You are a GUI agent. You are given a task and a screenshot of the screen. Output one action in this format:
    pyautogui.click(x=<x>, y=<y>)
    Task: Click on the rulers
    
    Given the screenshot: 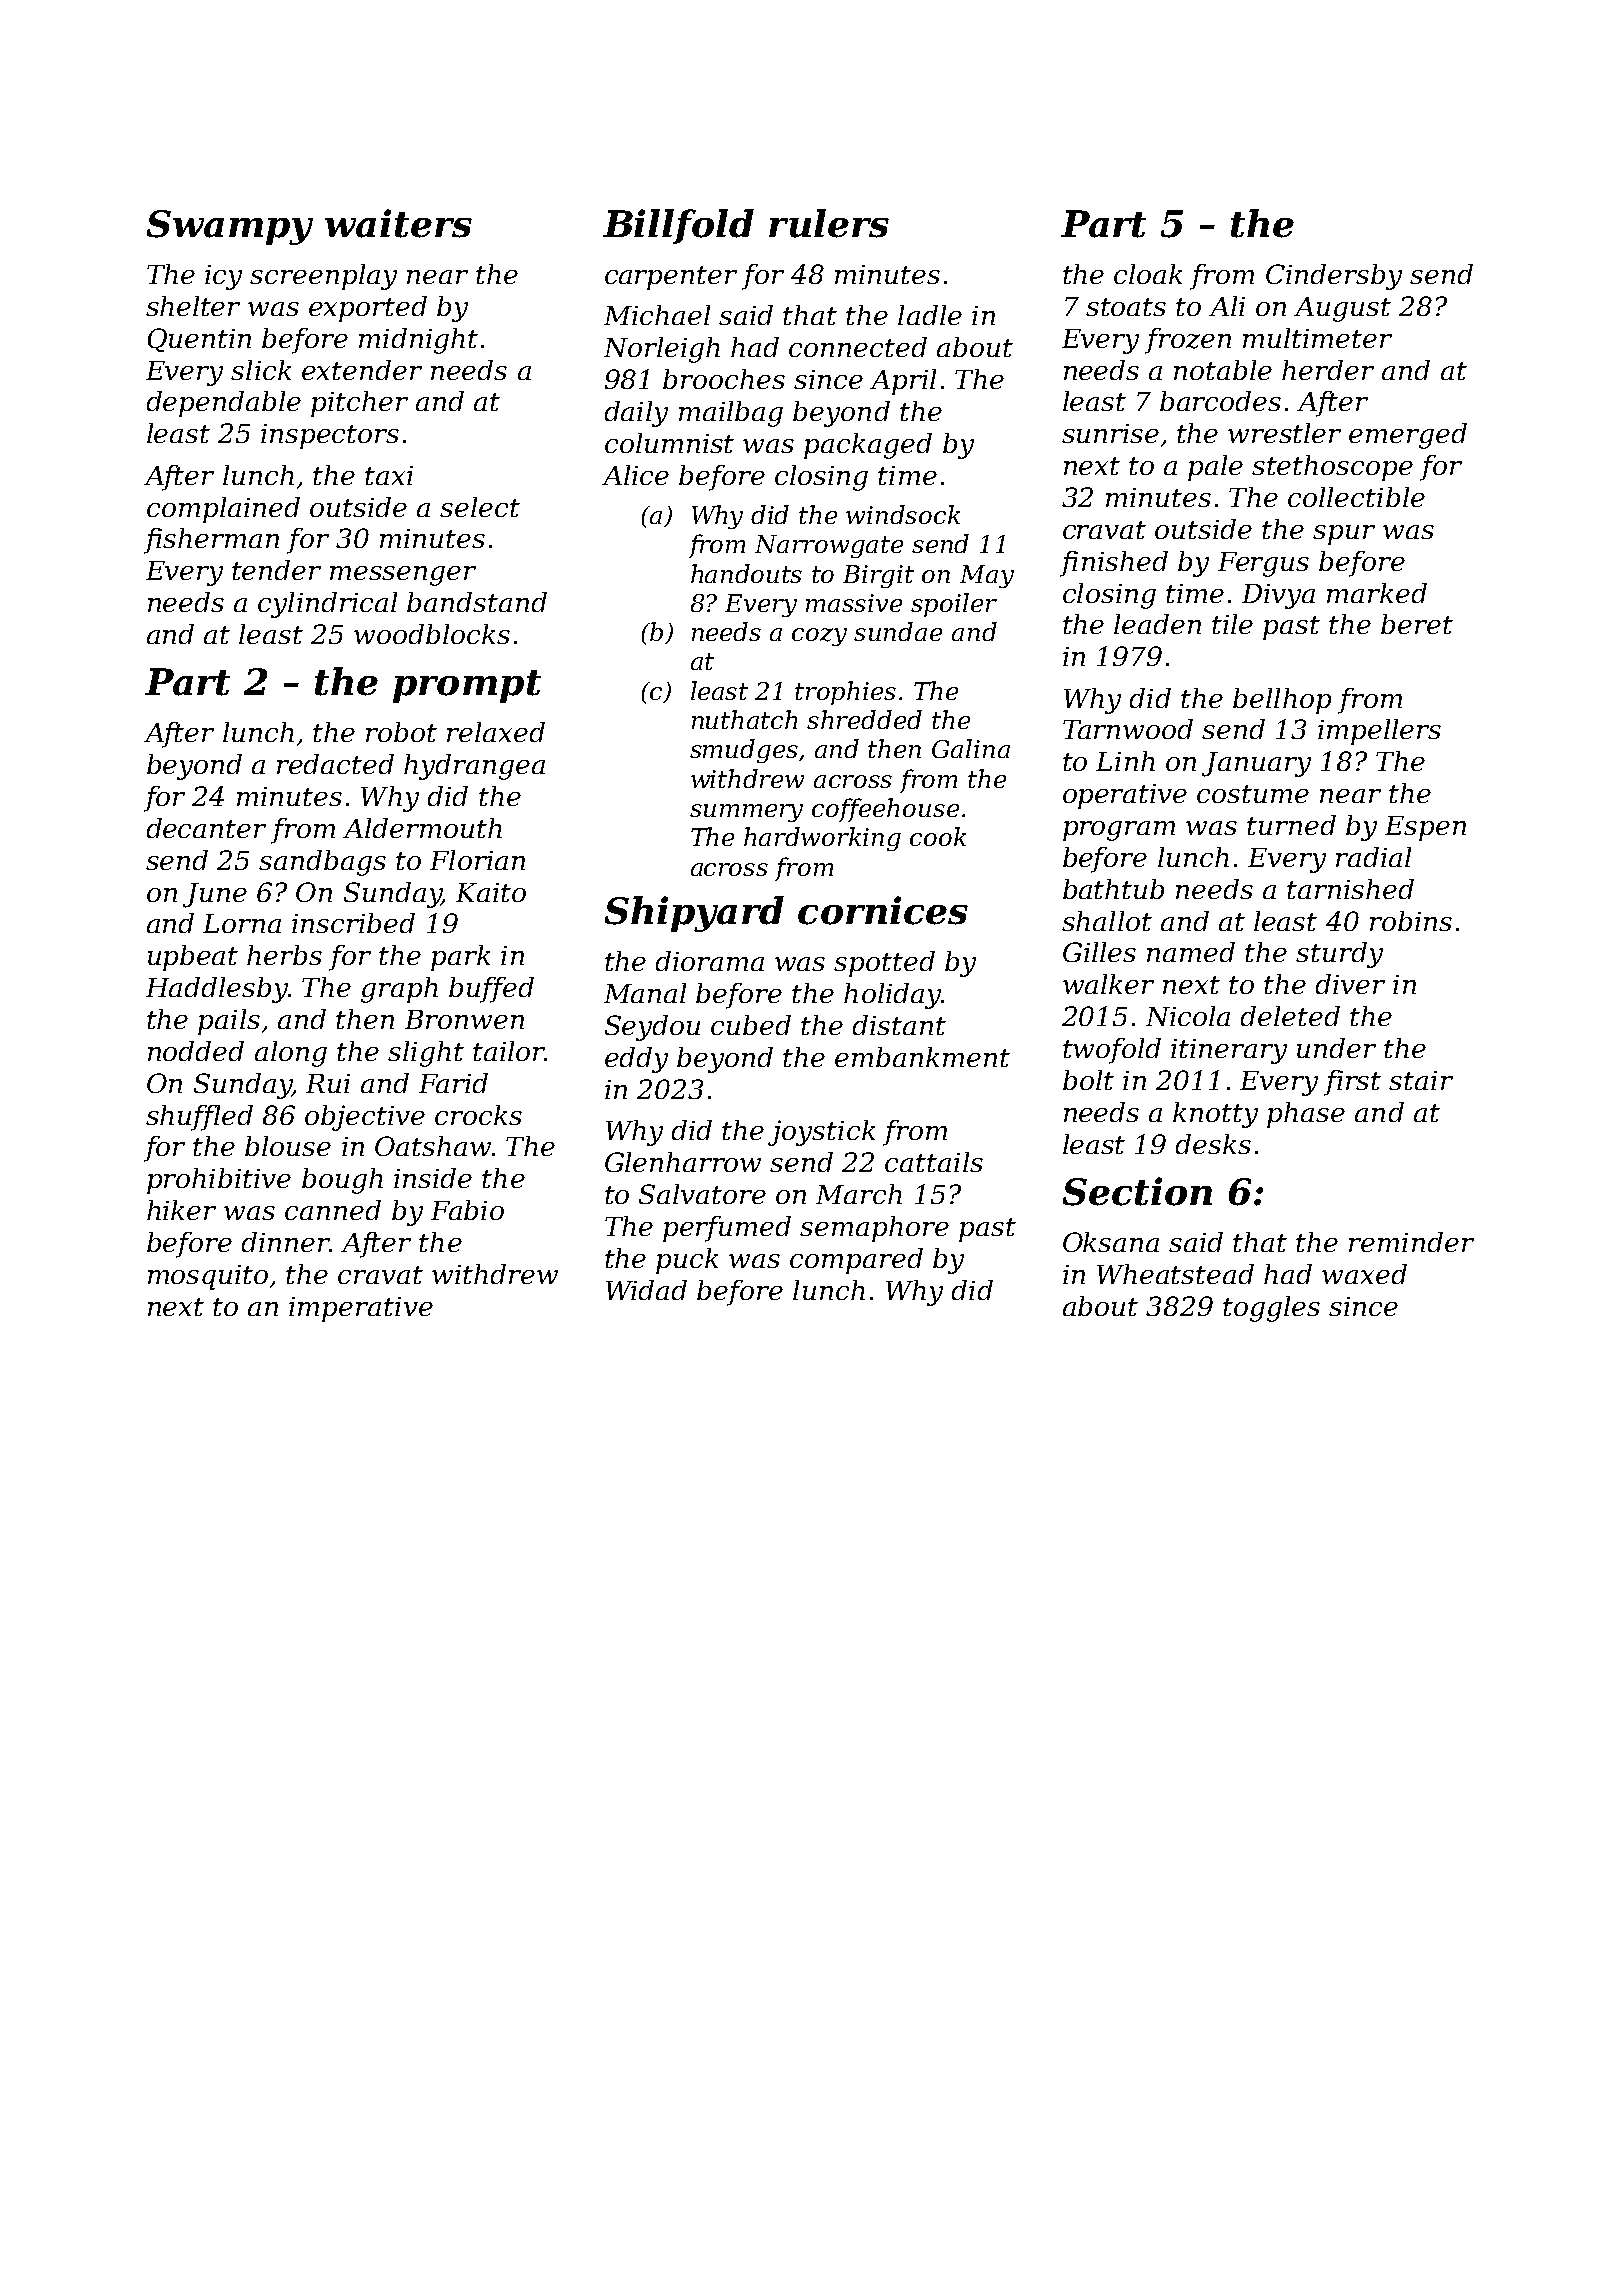 What is the action you would take?
    pyautogui.click(x=829, y=223)
